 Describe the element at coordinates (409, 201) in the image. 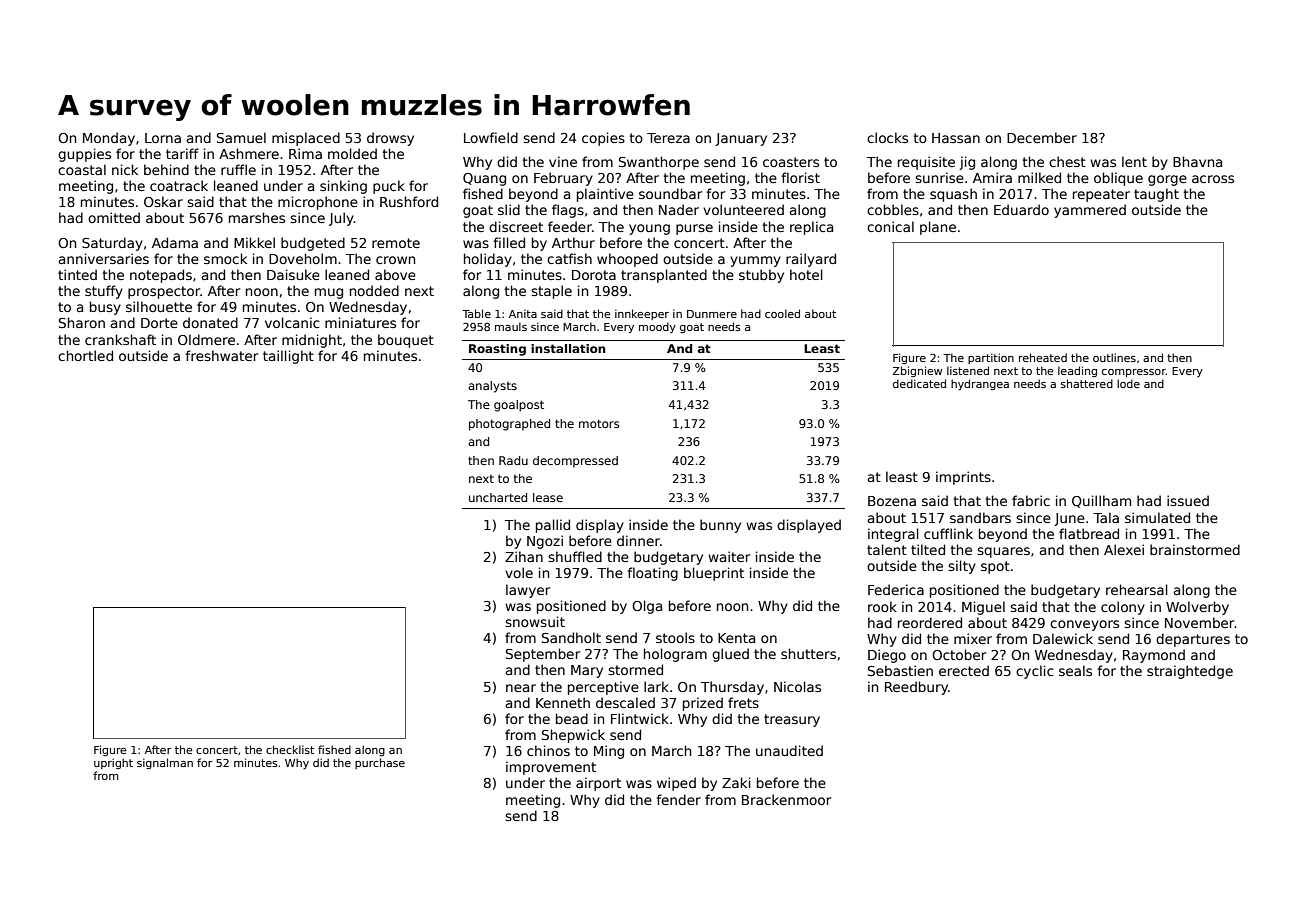

I see `Rushford` at that location.
